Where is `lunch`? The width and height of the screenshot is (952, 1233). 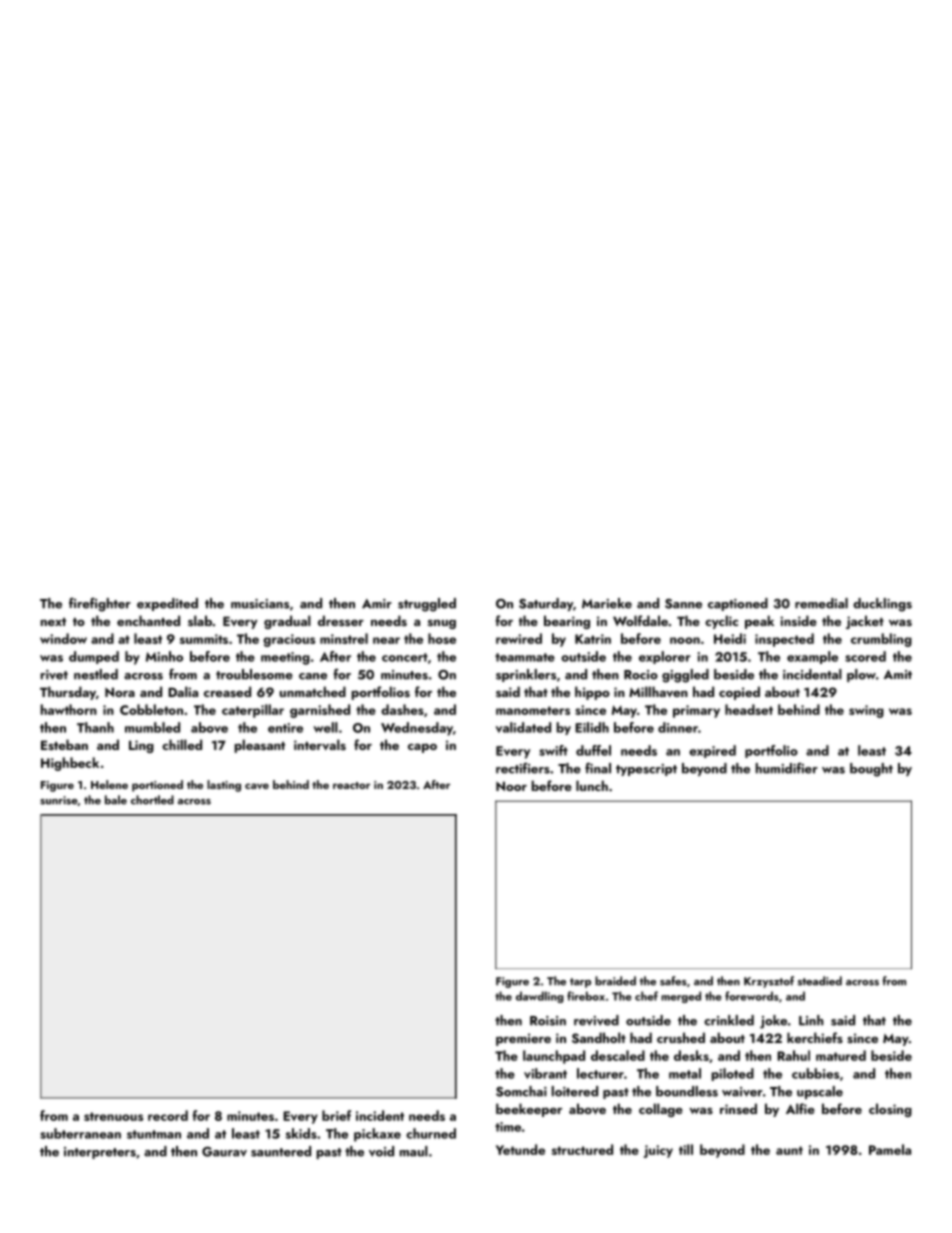 lunch is located at coordinates (592, 785).
